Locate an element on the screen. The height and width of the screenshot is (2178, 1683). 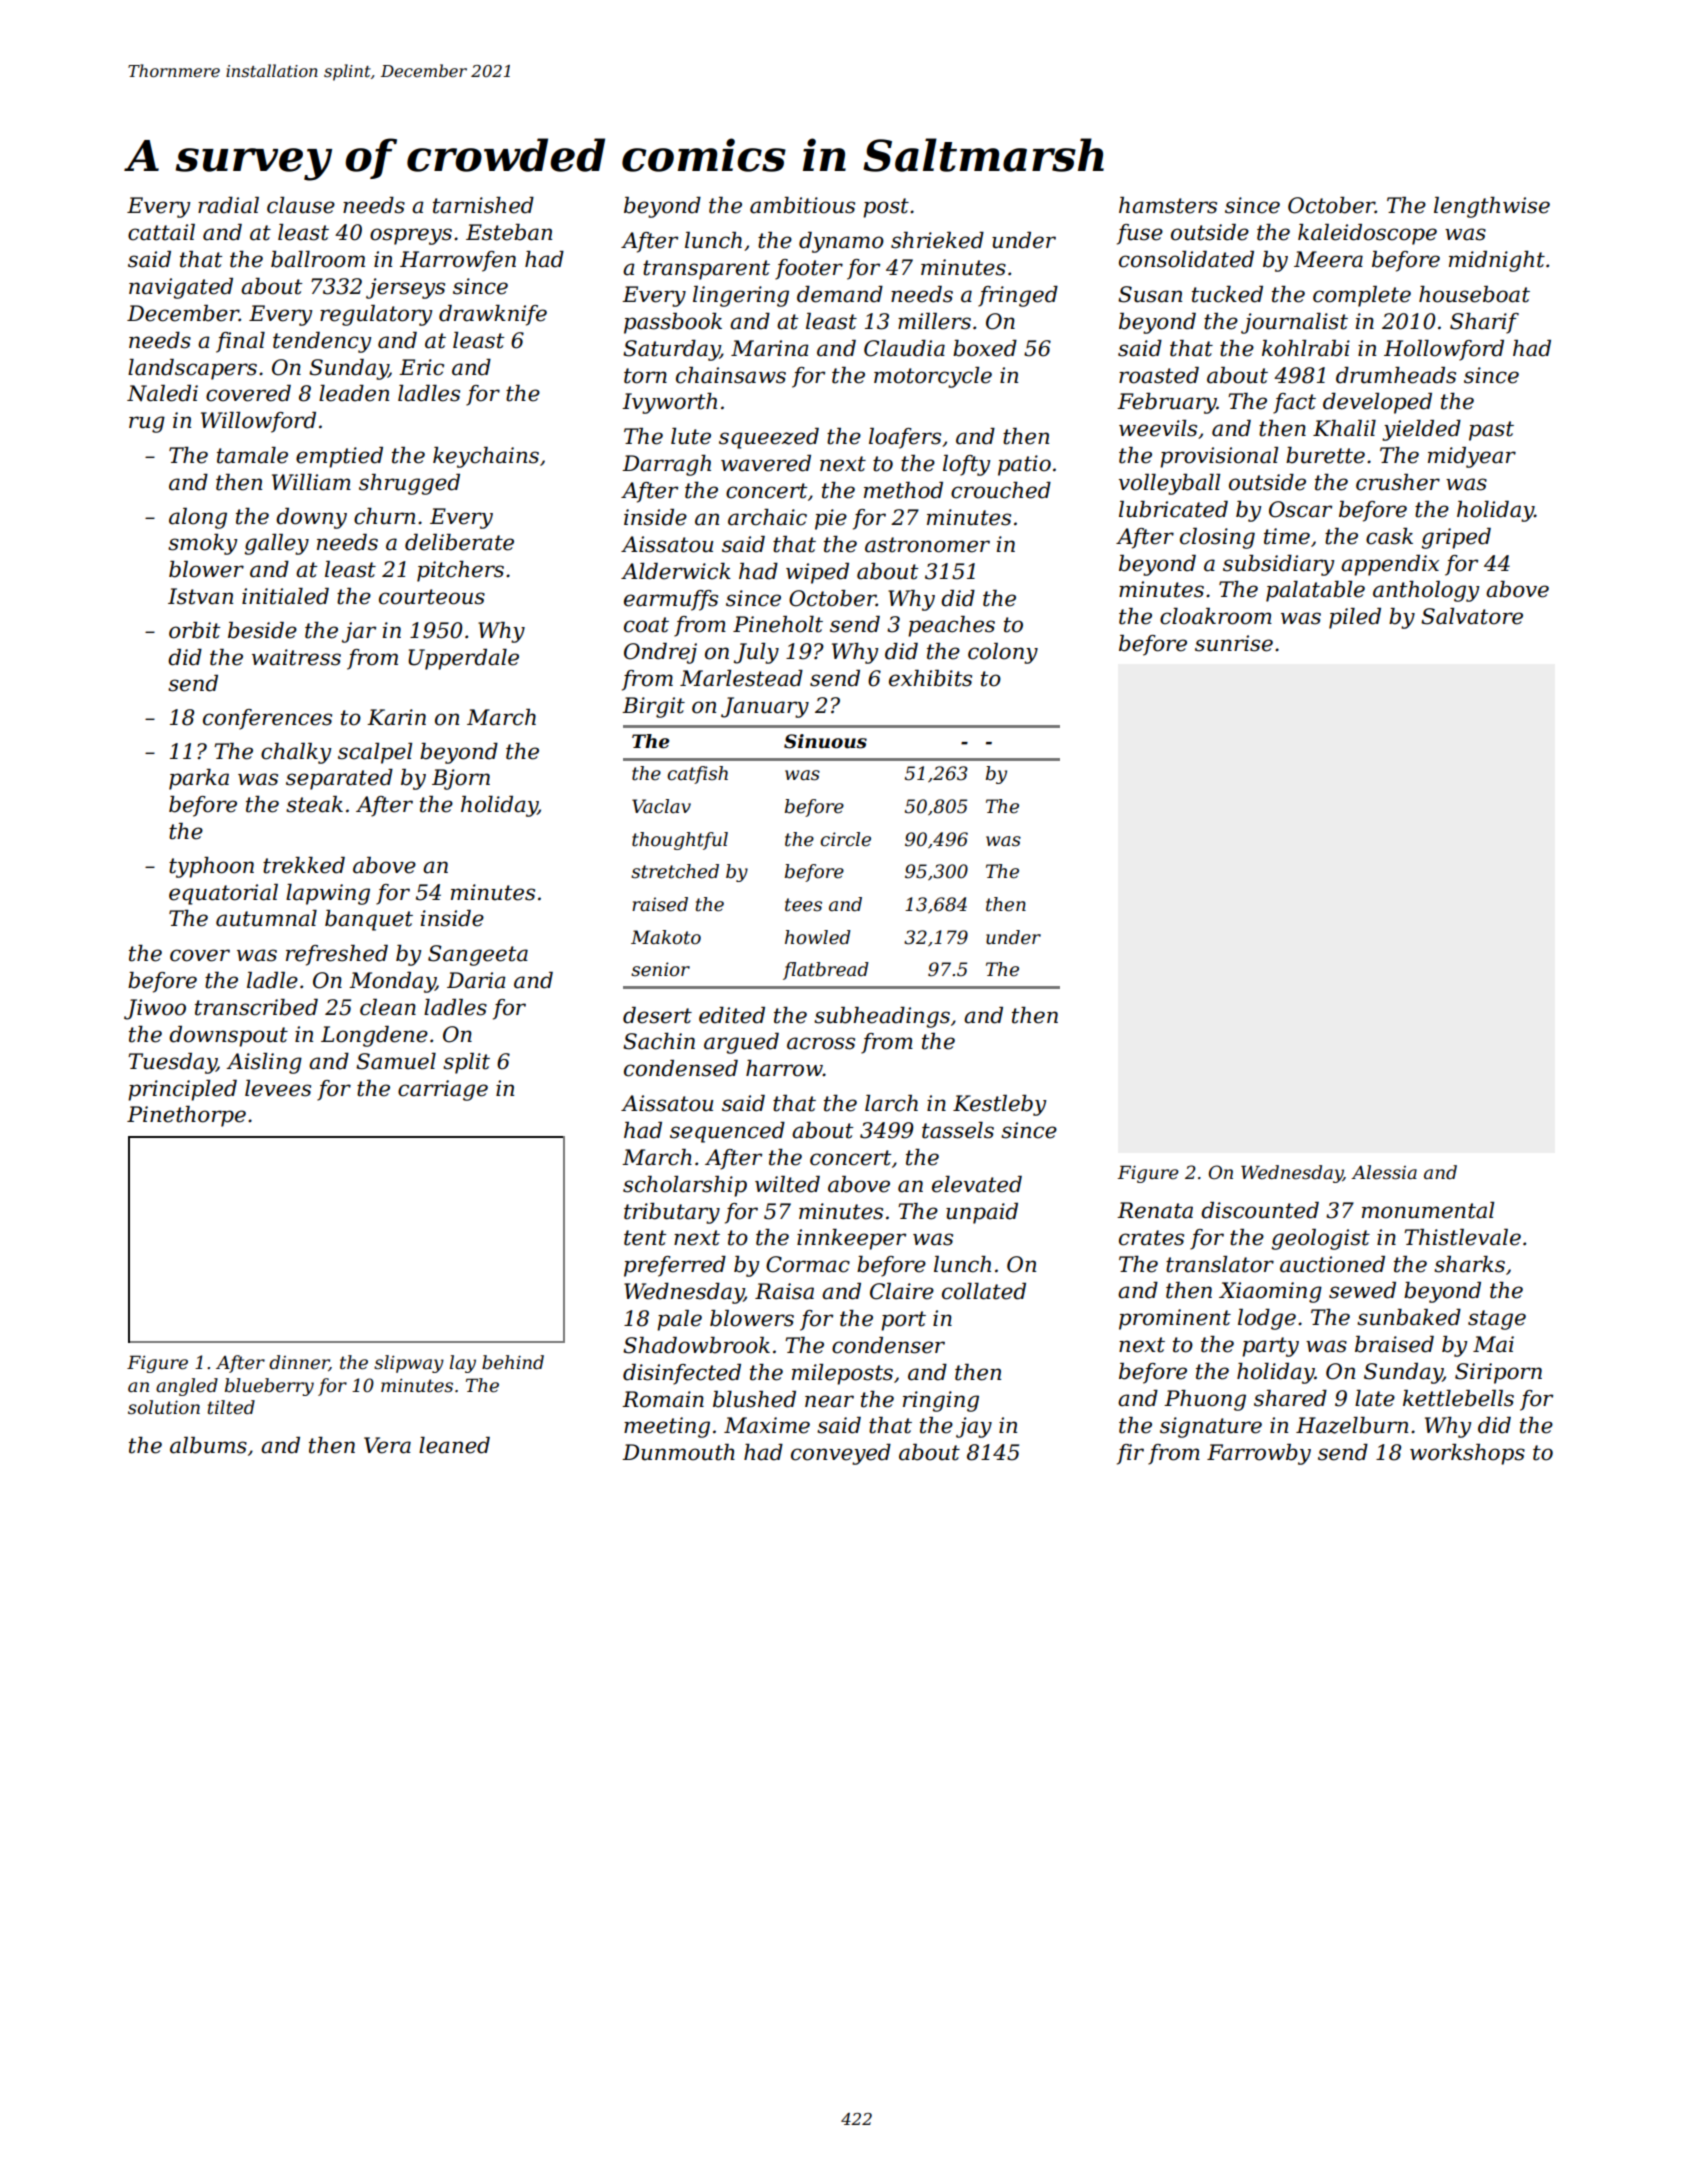
lengthwise is located at coordinates (1492, 207).
